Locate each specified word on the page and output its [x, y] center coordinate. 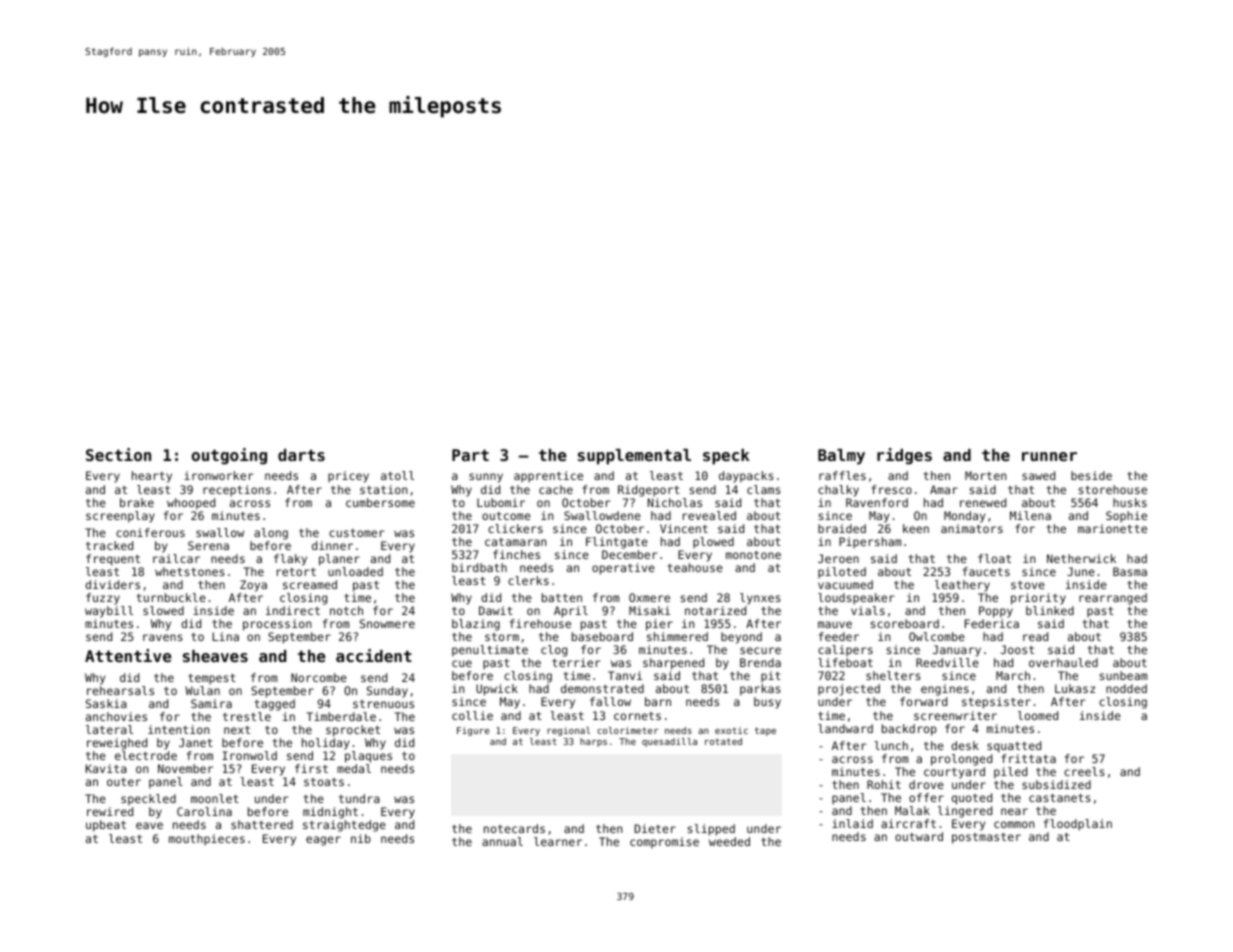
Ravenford [877, 502]
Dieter [655, 828]
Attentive [128, 655]
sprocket [353, 731]
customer [357, 533]
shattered [262, 824]
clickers [515, 528]
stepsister [996, 703]
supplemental [634, 457]
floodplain [1078, 825]
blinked [1050, 610]
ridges [904, 456]
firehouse [540, 623]
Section [118, 454]
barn [658, 701]
